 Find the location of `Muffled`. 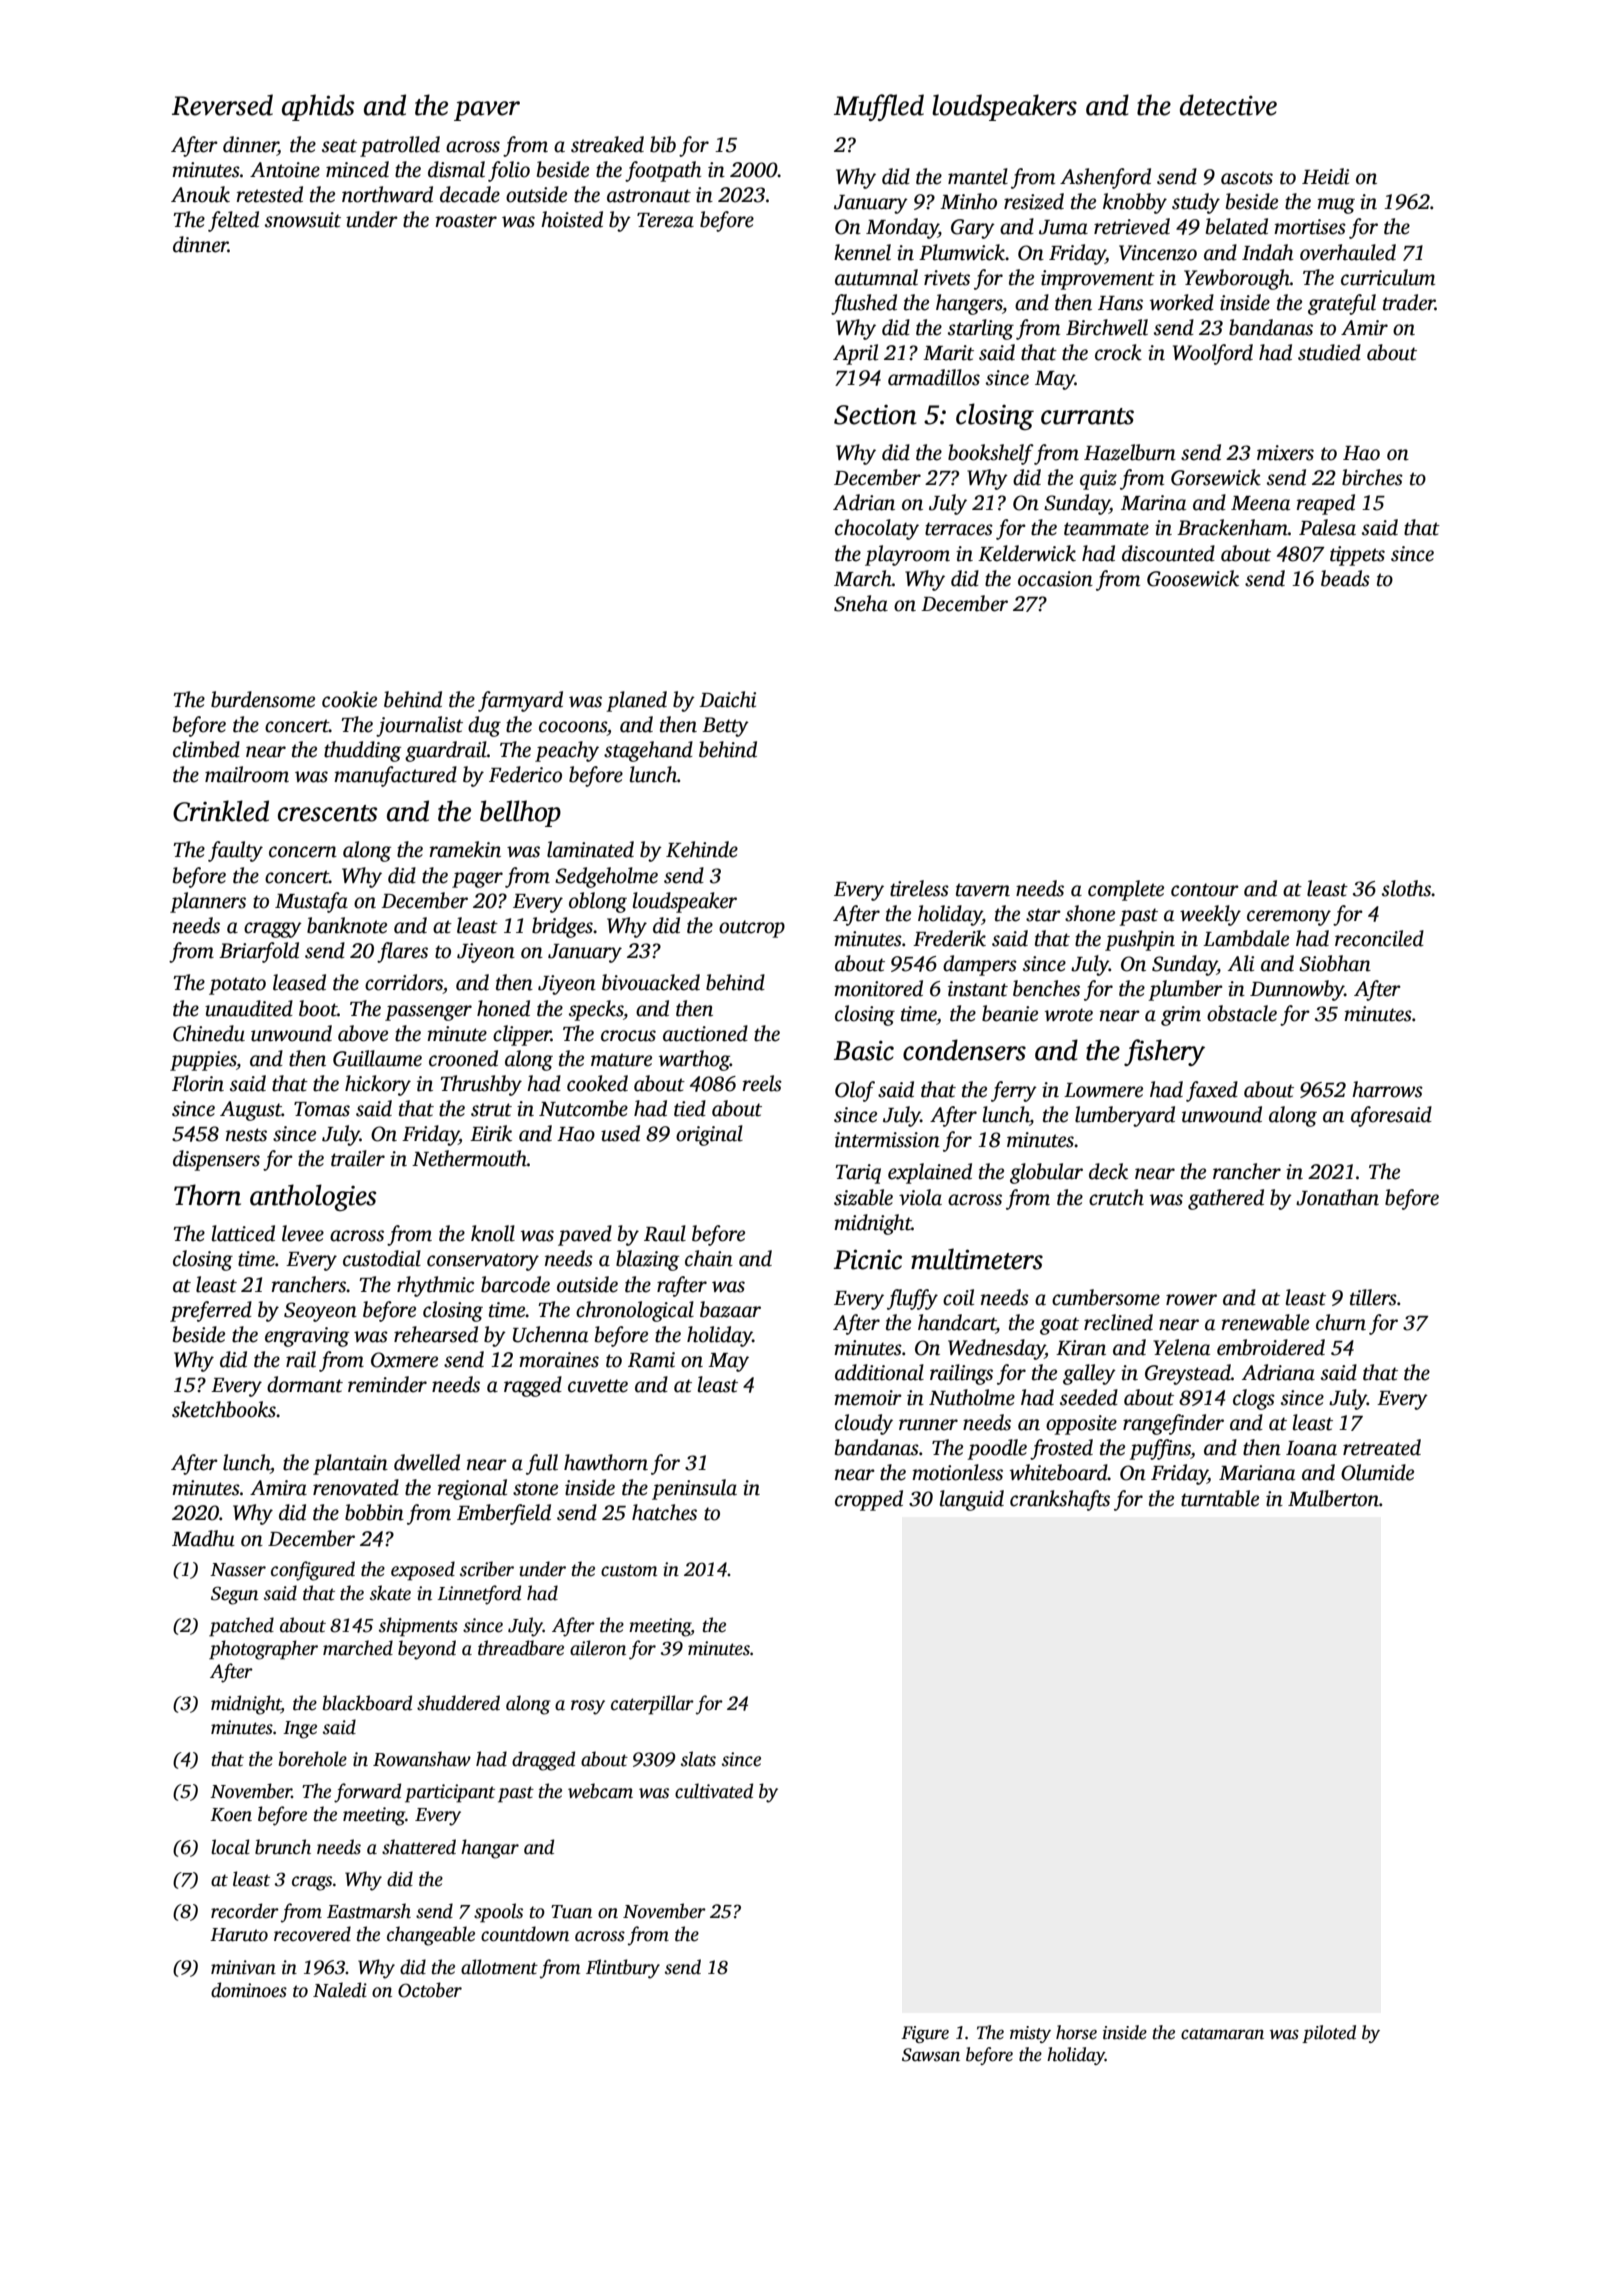

Muffled is located at coordinates (879, 107).
